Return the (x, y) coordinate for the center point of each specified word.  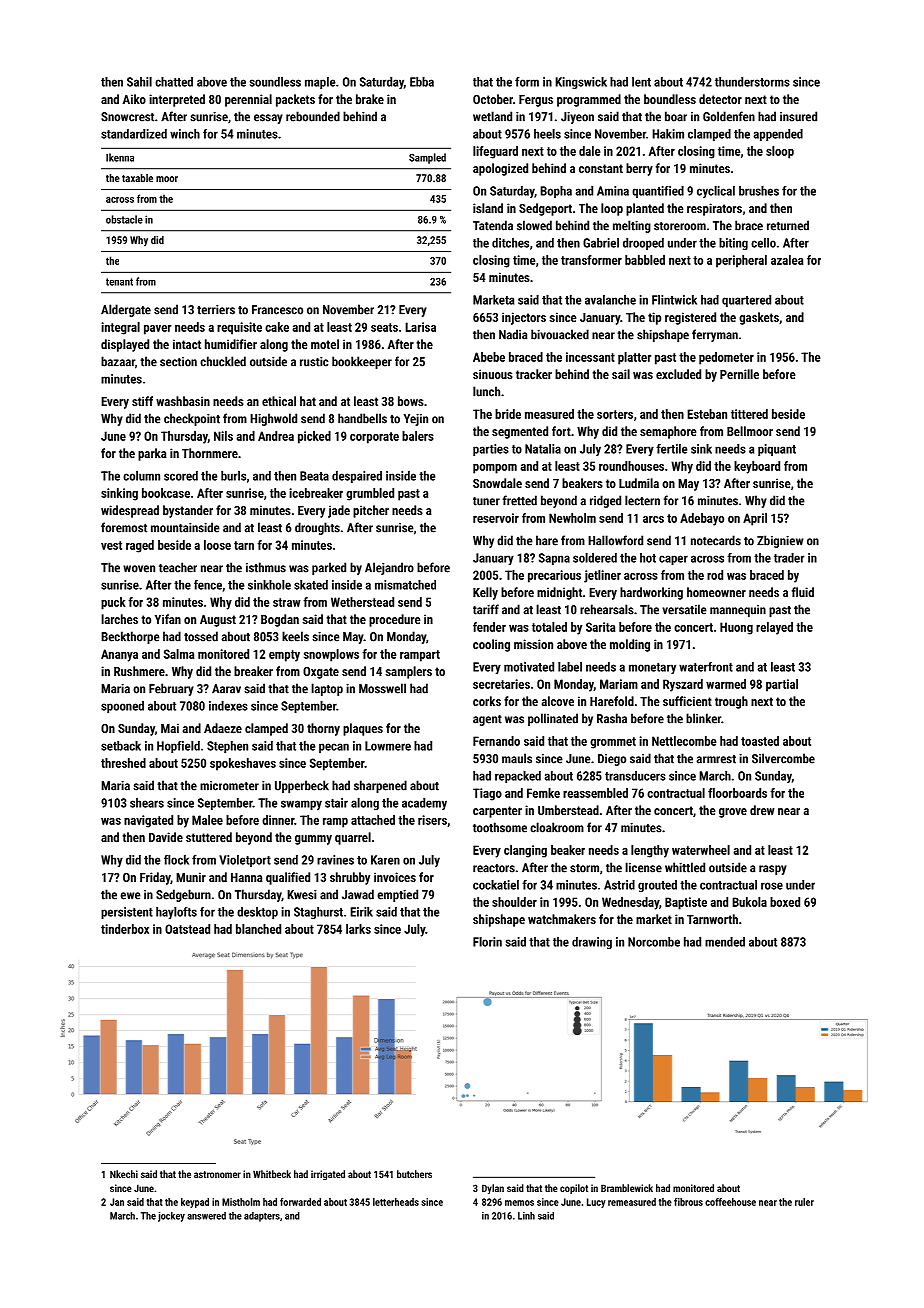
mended (725, 942)
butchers (414, 1174)
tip (654, 318)
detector (720, 99)
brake (370, 99)
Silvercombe (783, 758)
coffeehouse (730, 1202)
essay (268, 119)
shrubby (350, 878)
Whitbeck (272, 1174)
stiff (142, 401)
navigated (148, 821)
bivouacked (560, 334)
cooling (491, 645)
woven (139, 569)
